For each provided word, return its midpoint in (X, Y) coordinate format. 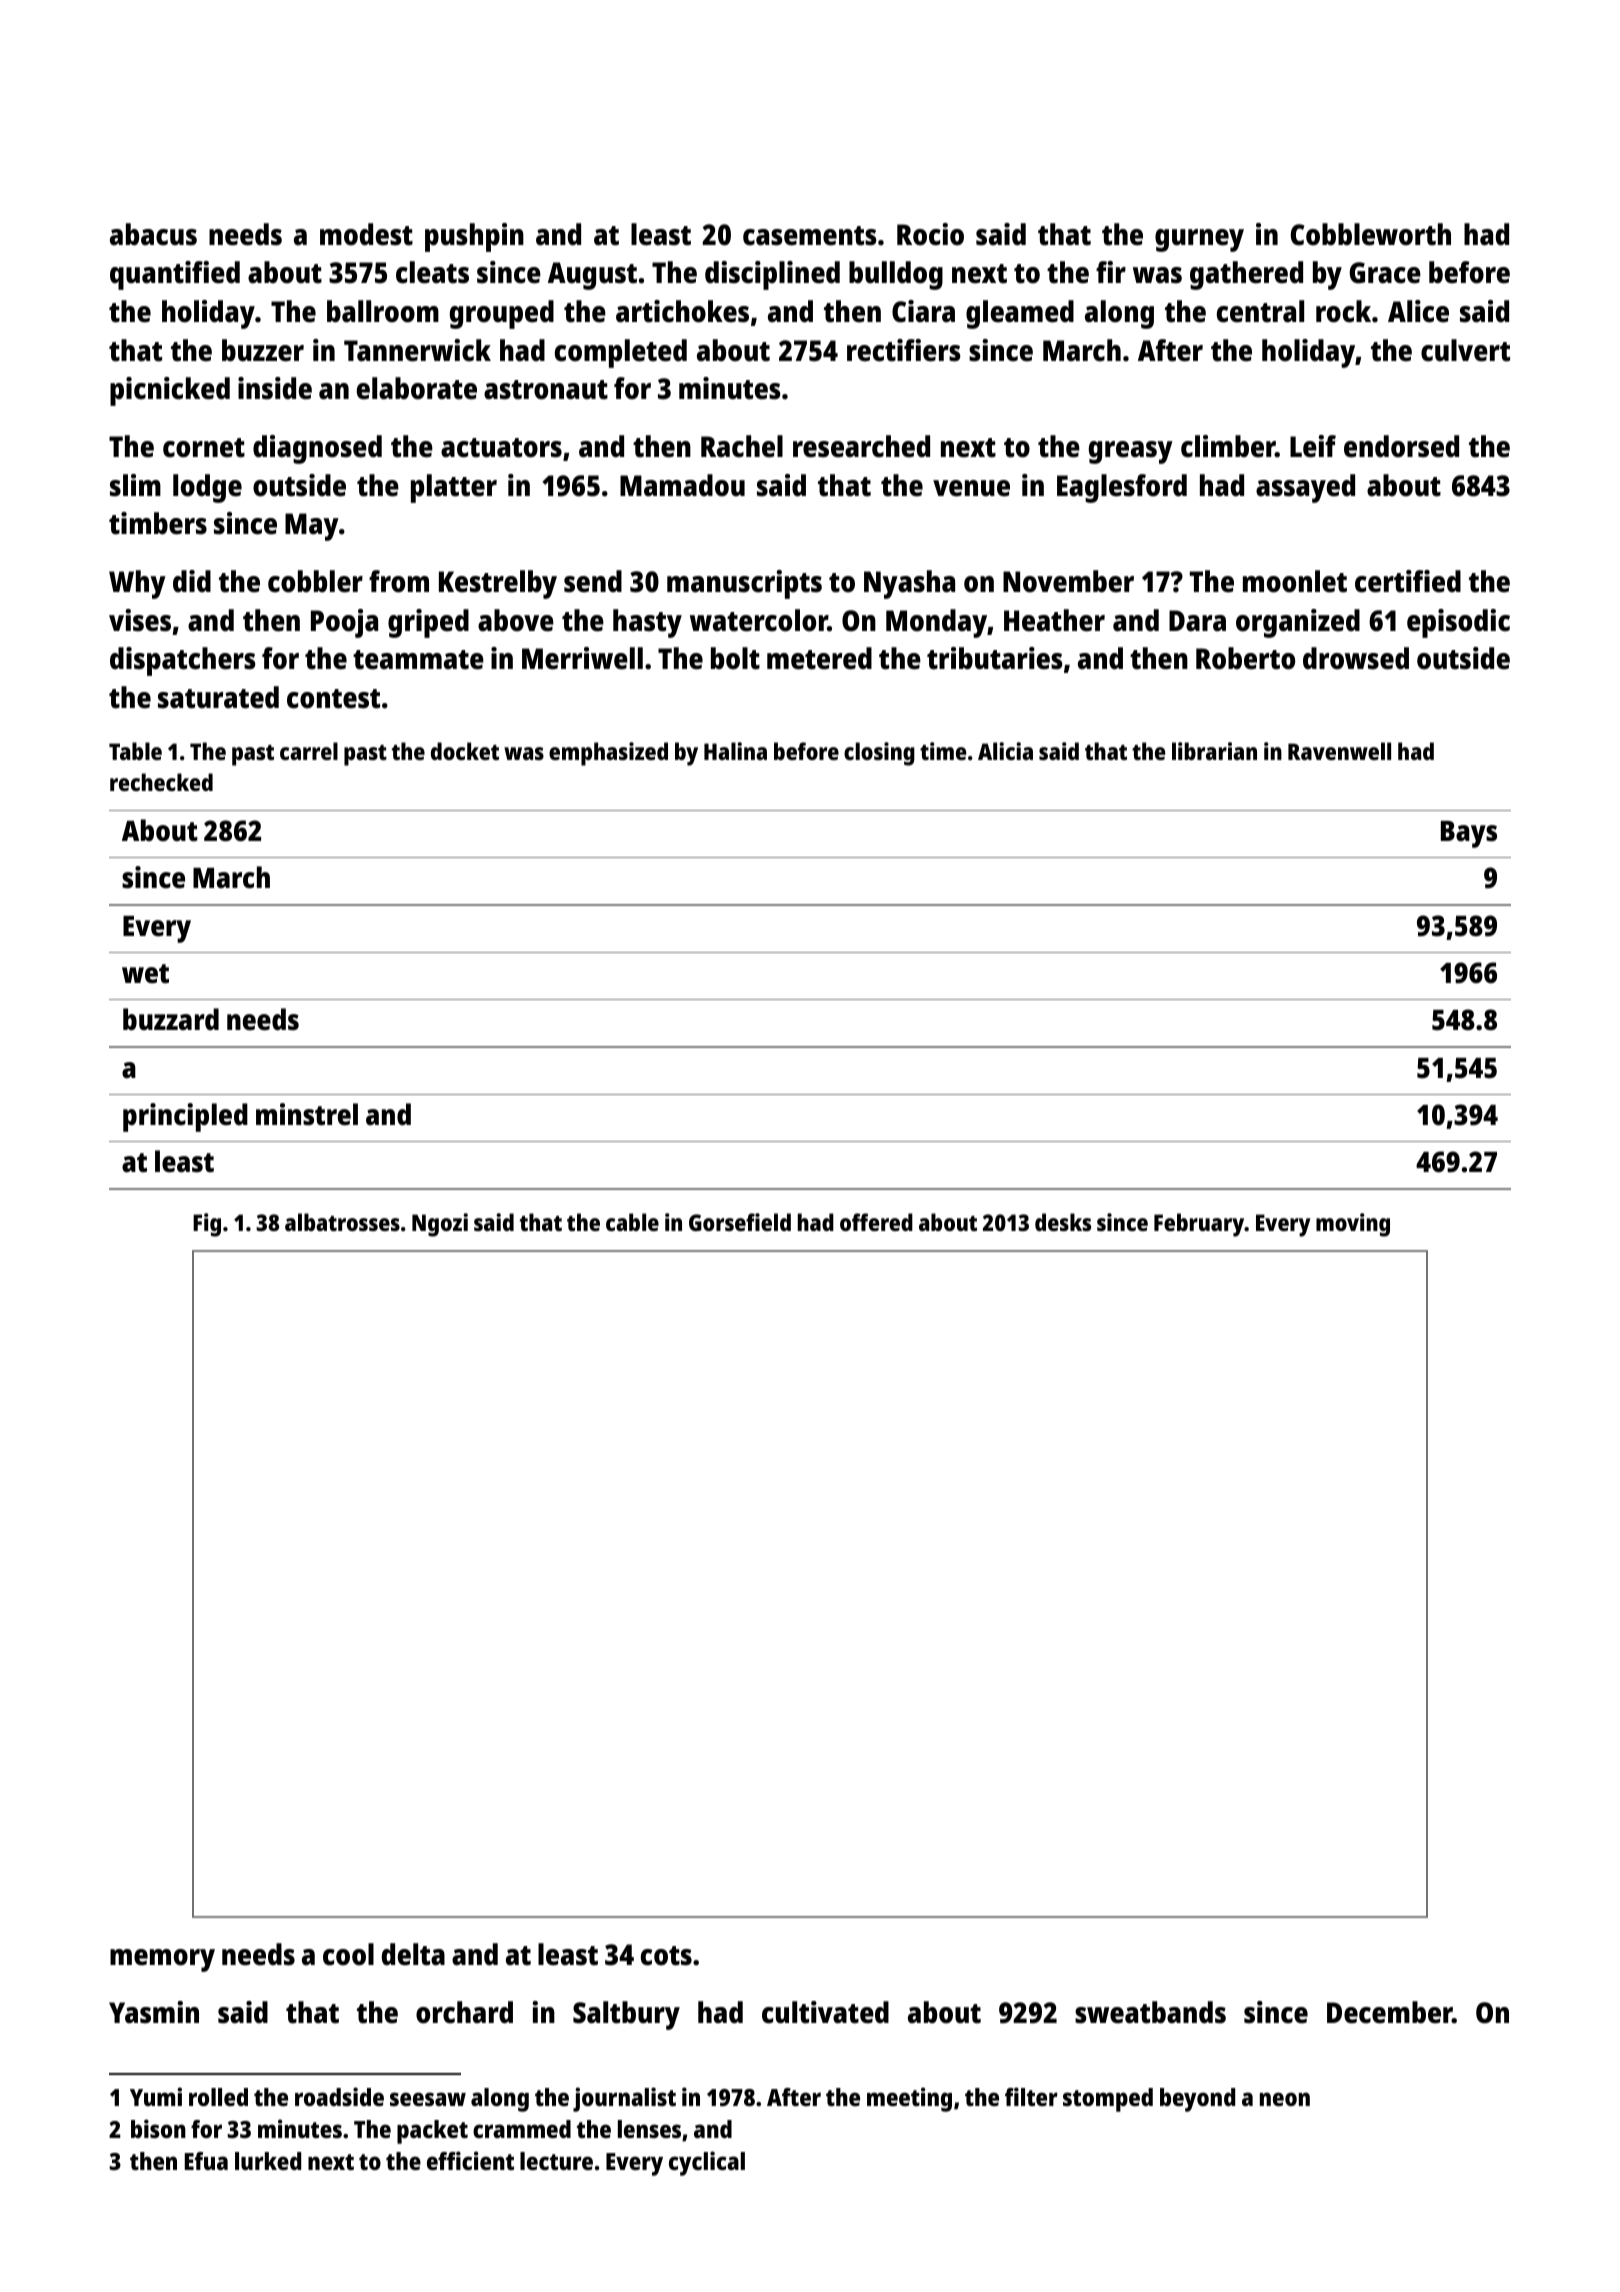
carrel (309, 751)
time (943, 751)
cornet (204, 448)
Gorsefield (740, 1222)
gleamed (1020, 314)
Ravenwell (1339, 751)
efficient (470, 2160)
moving (1353, 1225)
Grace (1385, 273)
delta (413, 1954)
